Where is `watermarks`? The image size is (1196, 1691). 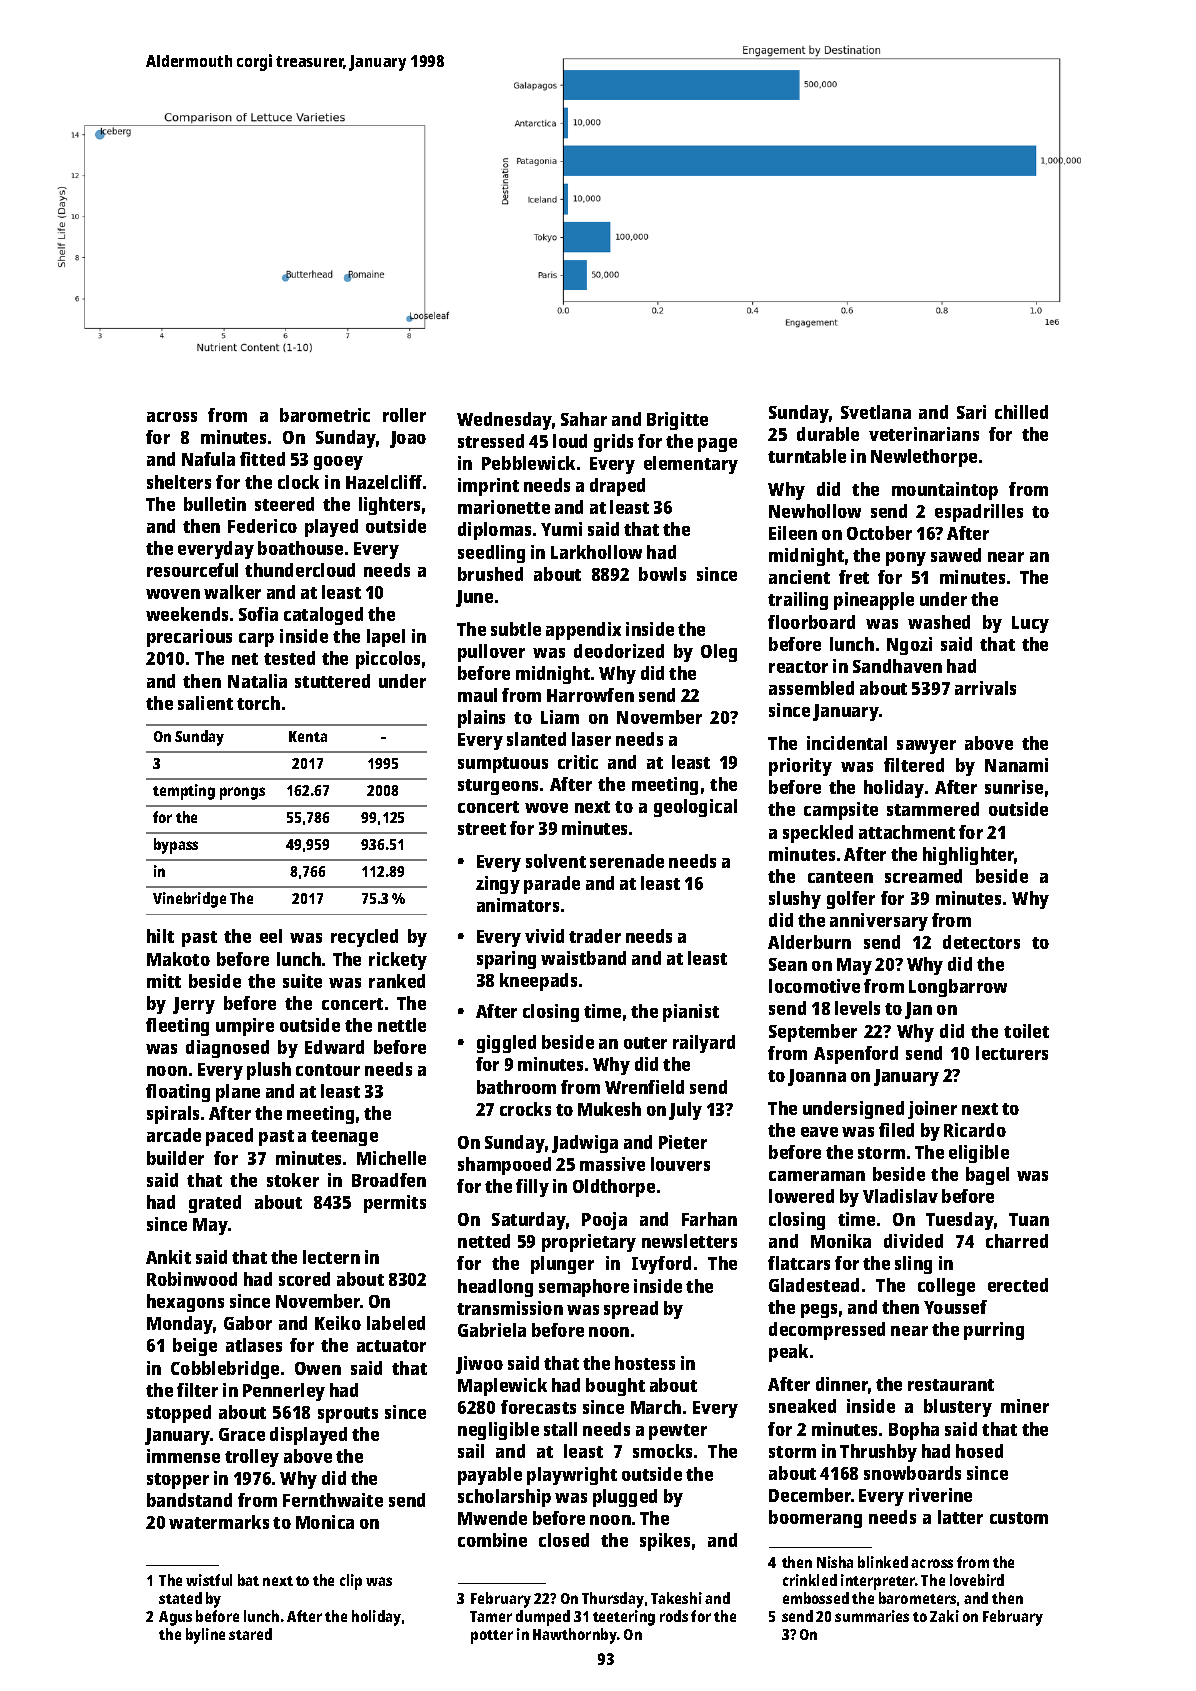
watermarks is located at coordinates (219, 1522).
